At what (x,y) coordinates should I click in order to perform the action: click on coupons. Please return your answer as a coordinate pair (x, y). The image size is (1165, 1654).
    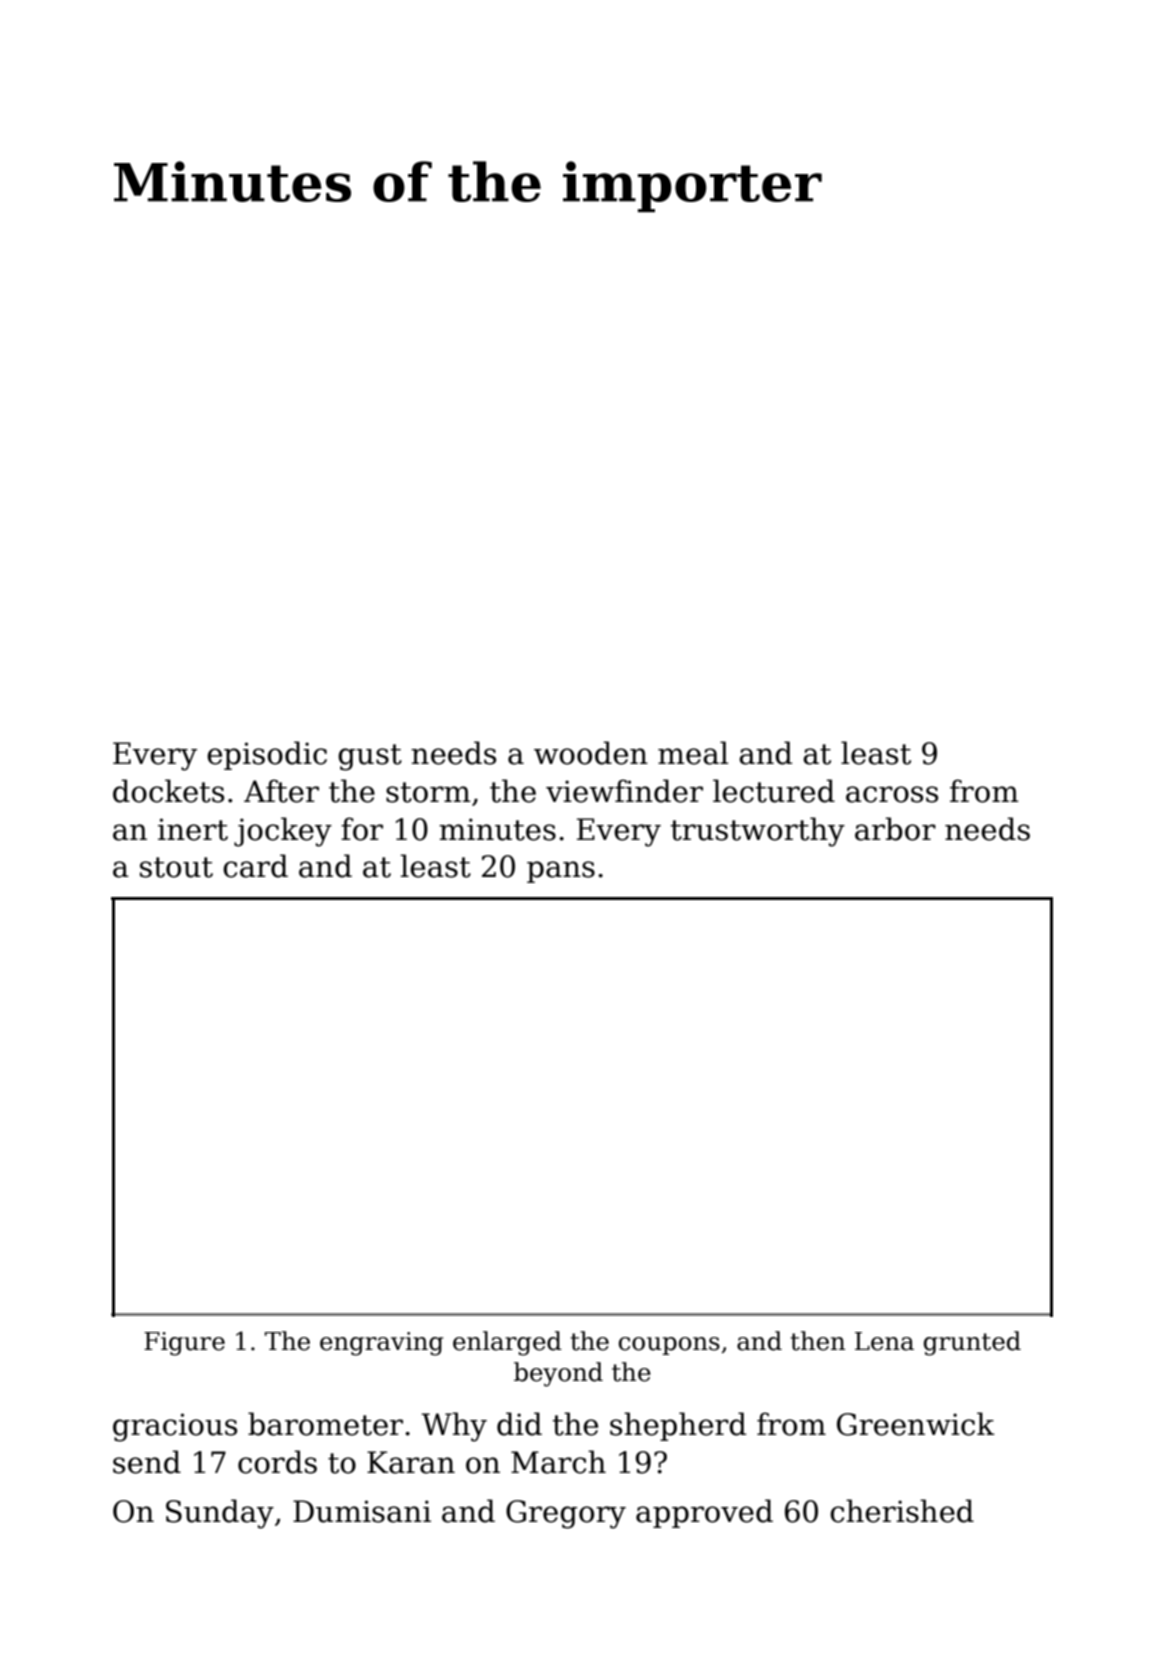
    Looking at the image, I should click on (669, 1346).
